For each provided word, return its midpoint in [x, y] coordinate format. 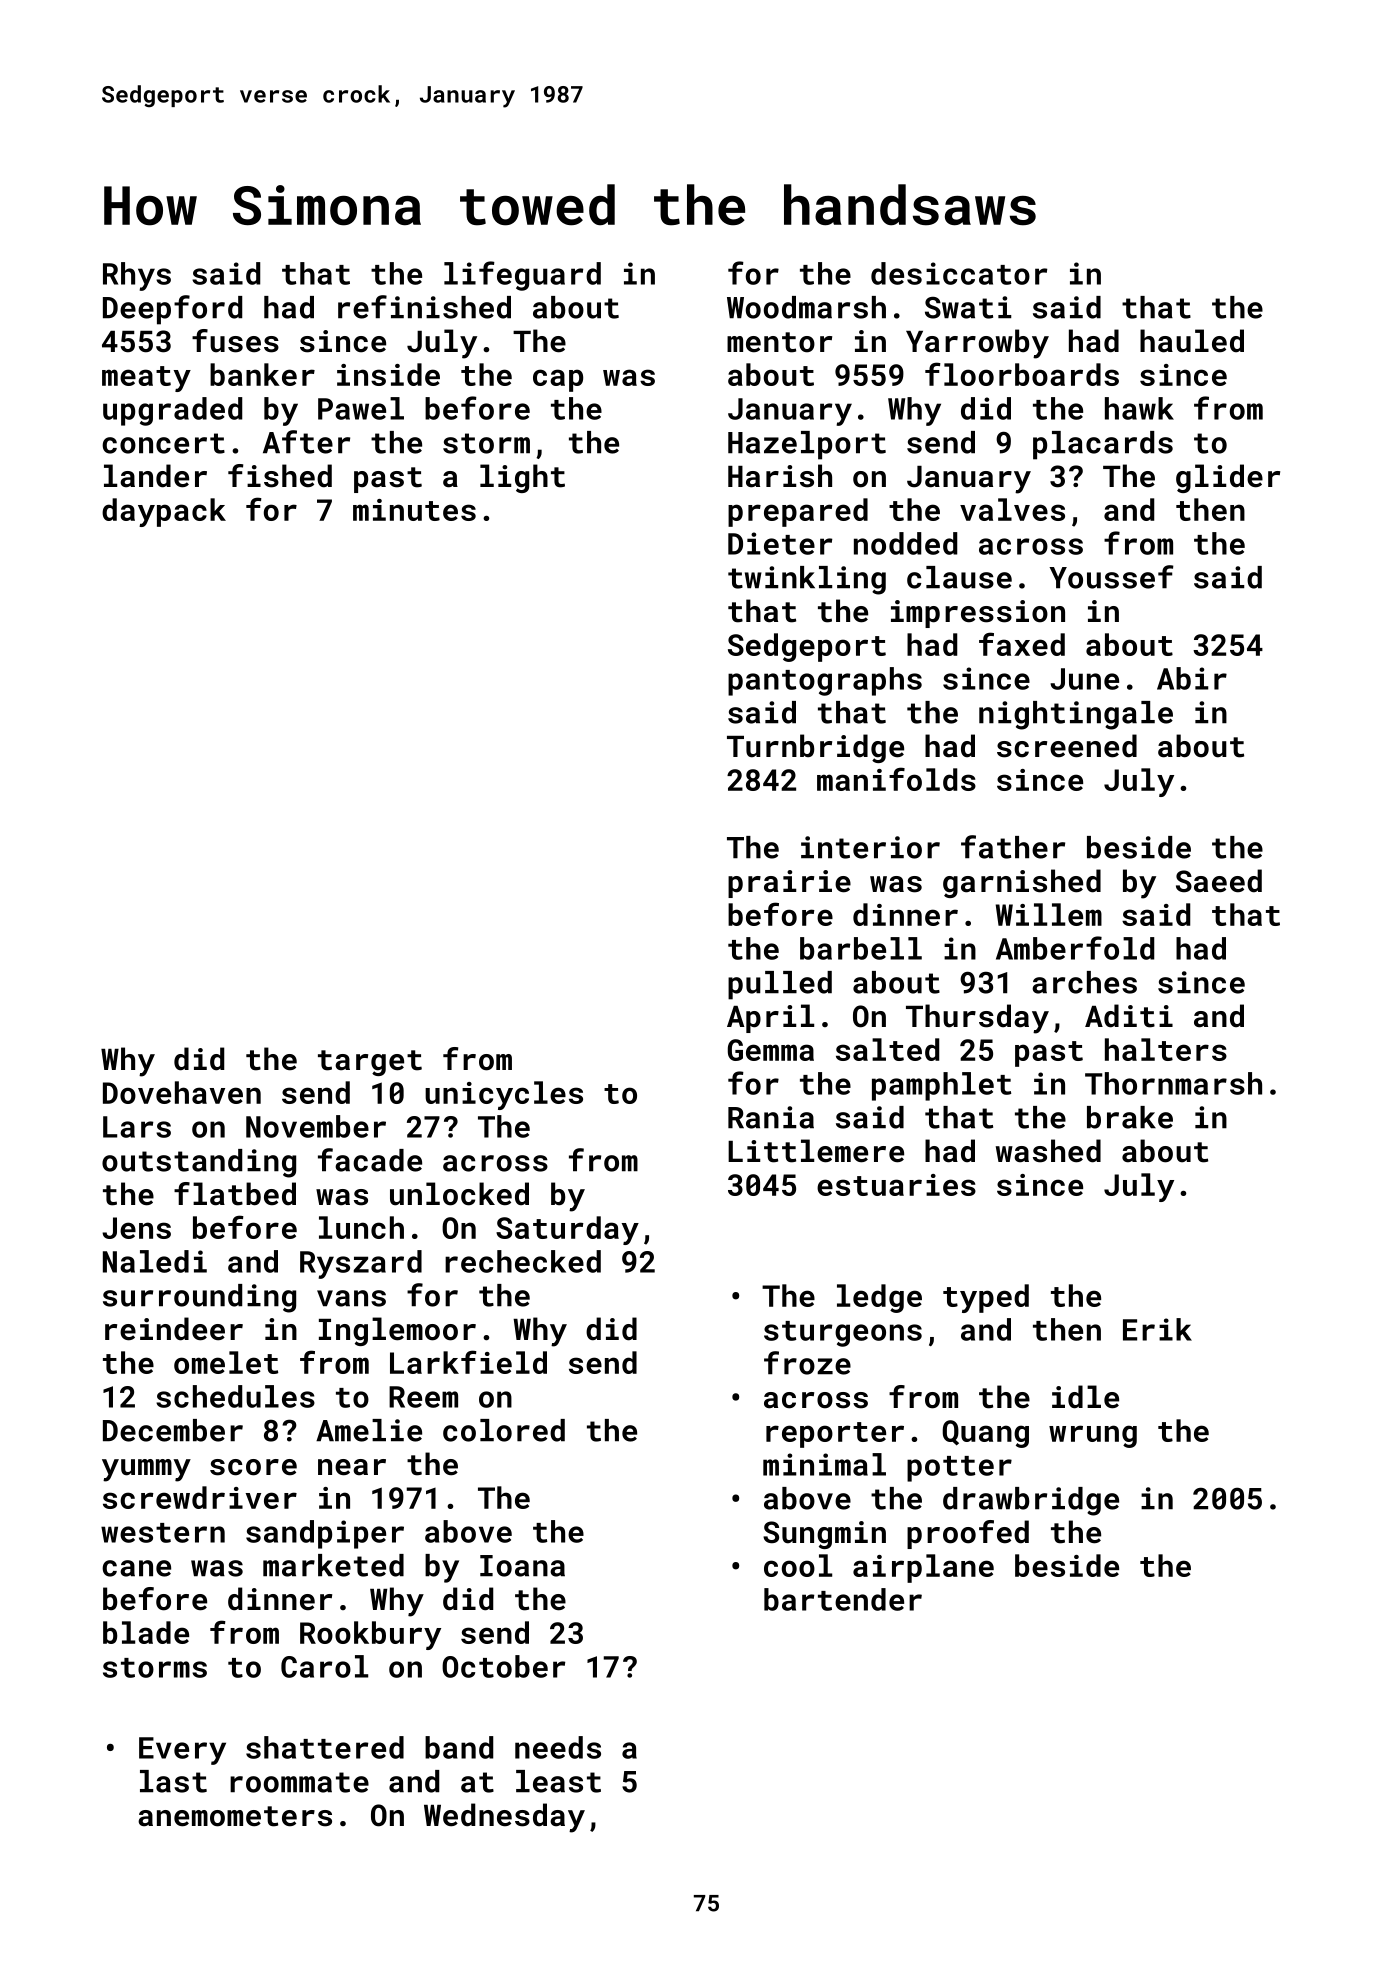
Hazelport [807, 445]
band [459, 1747]
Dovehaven [182, 1092]
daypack [164, 512]
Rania [771, 1117]
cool [798, 1565]
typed [986, 1298]
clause [959, 577]
